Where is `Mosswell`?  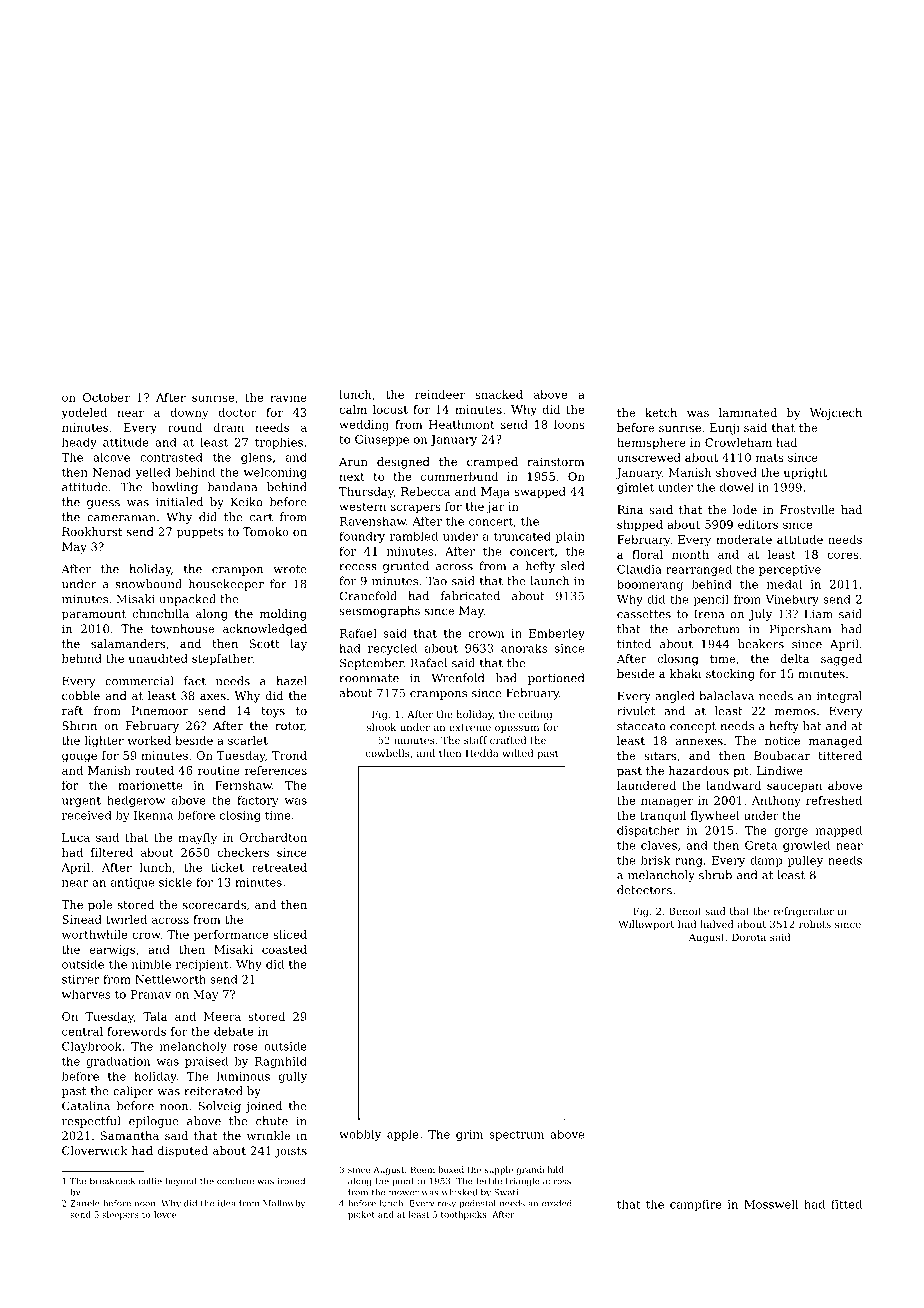 Mosswell is located at coordinates (771, 1204).
